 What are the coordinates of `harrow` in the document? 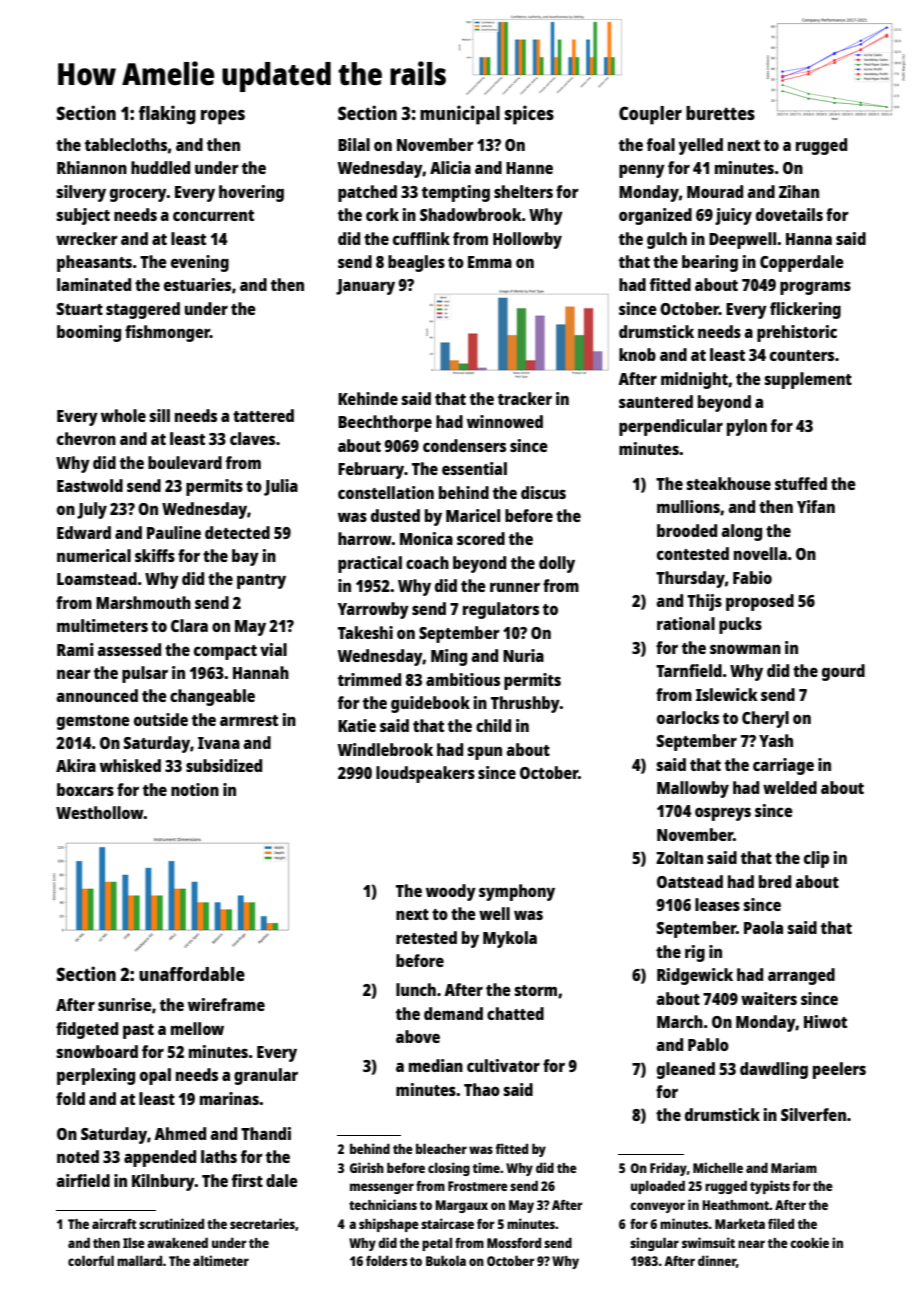 It's located at (365, 538).
